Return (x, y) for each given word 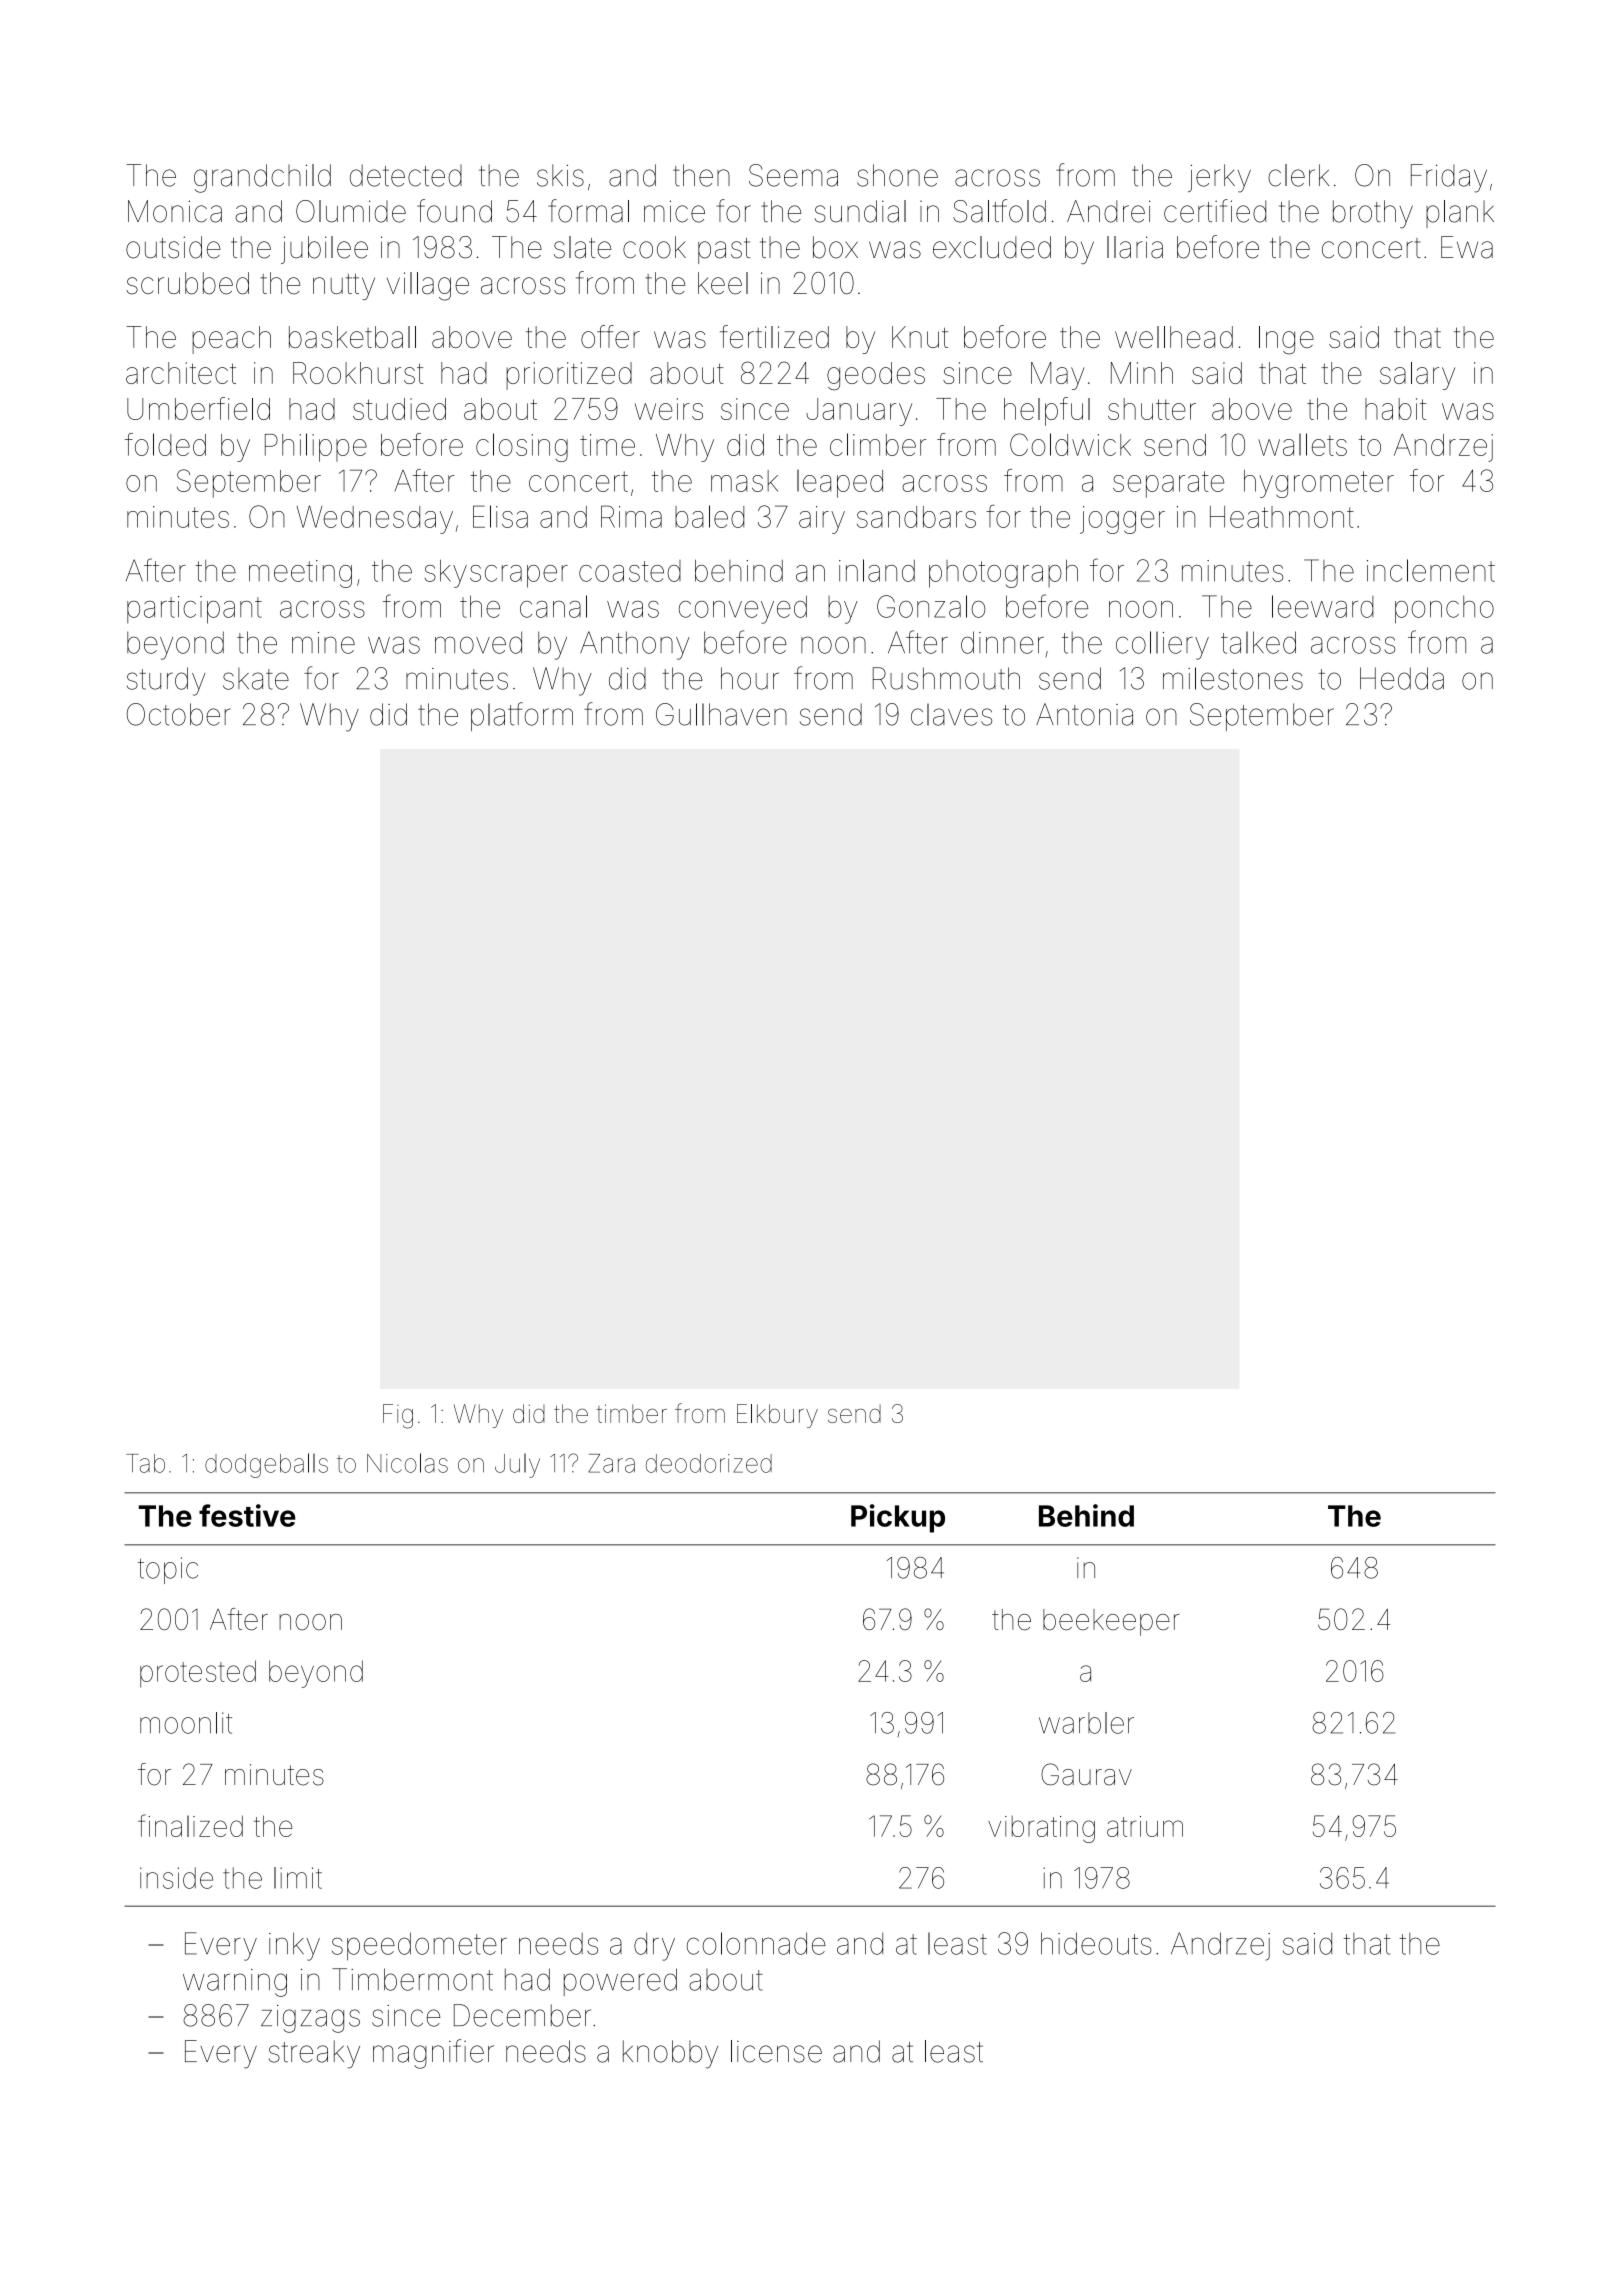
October (179, 714)
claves (951, 714)
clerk (1298, 175)
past (724, 251)
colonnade (756, 1943)
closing (522, 447)
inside (176, 1878)
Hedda (1402, 678)
